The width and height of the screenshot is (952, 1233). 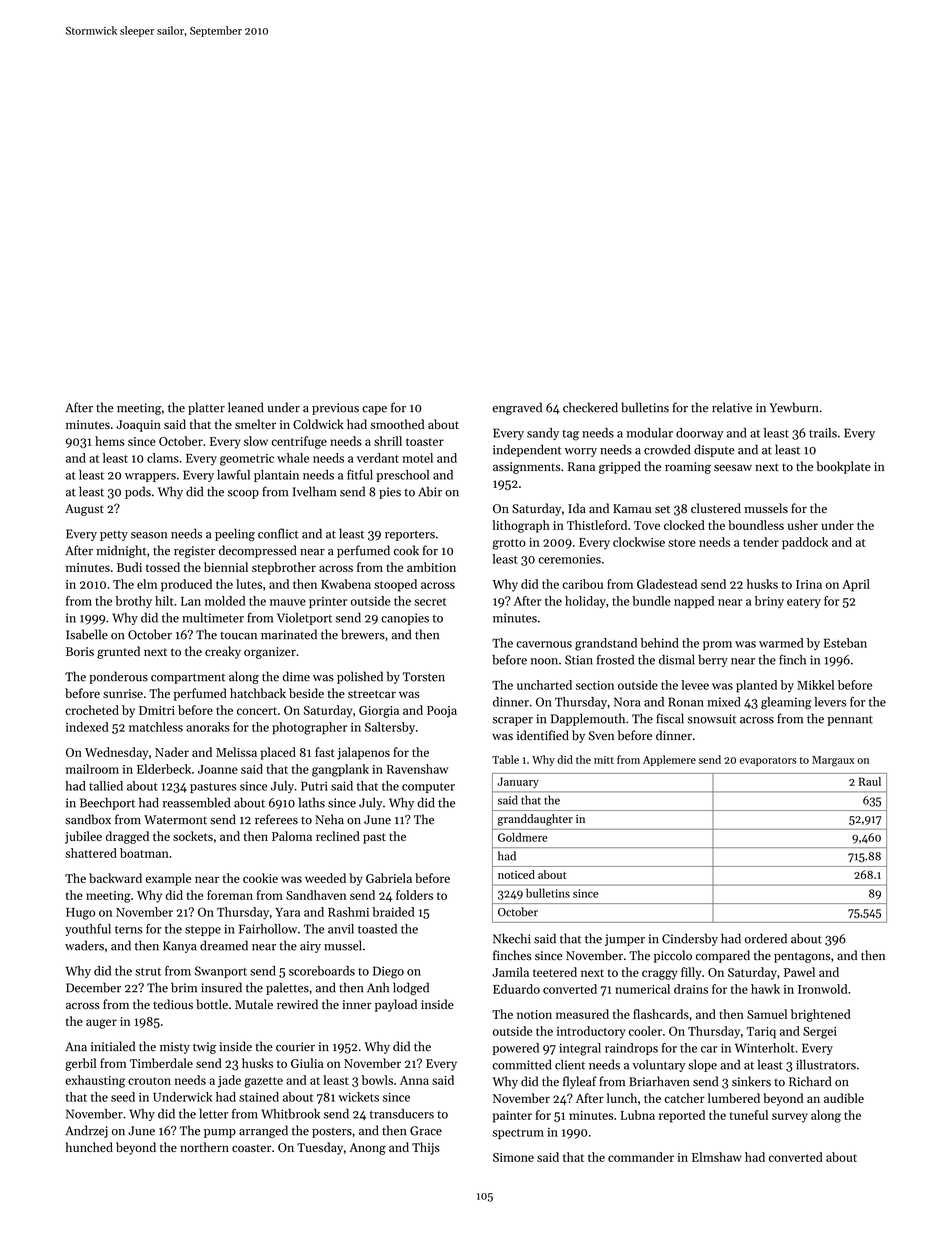 I want to click on napped, so click(x=694, y=602).
